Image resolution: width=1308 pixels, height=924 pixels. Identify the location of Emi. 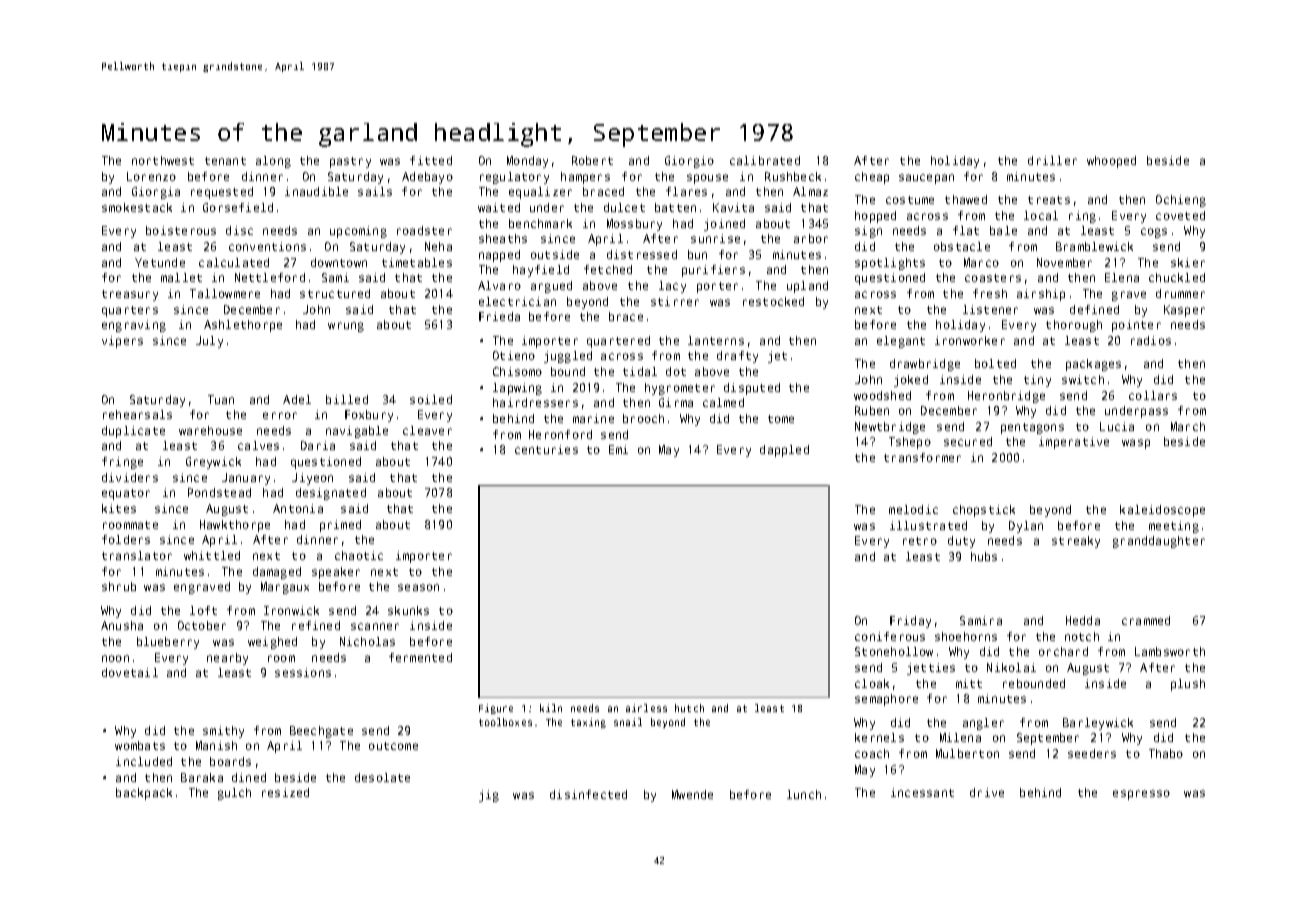
(618, 449).
